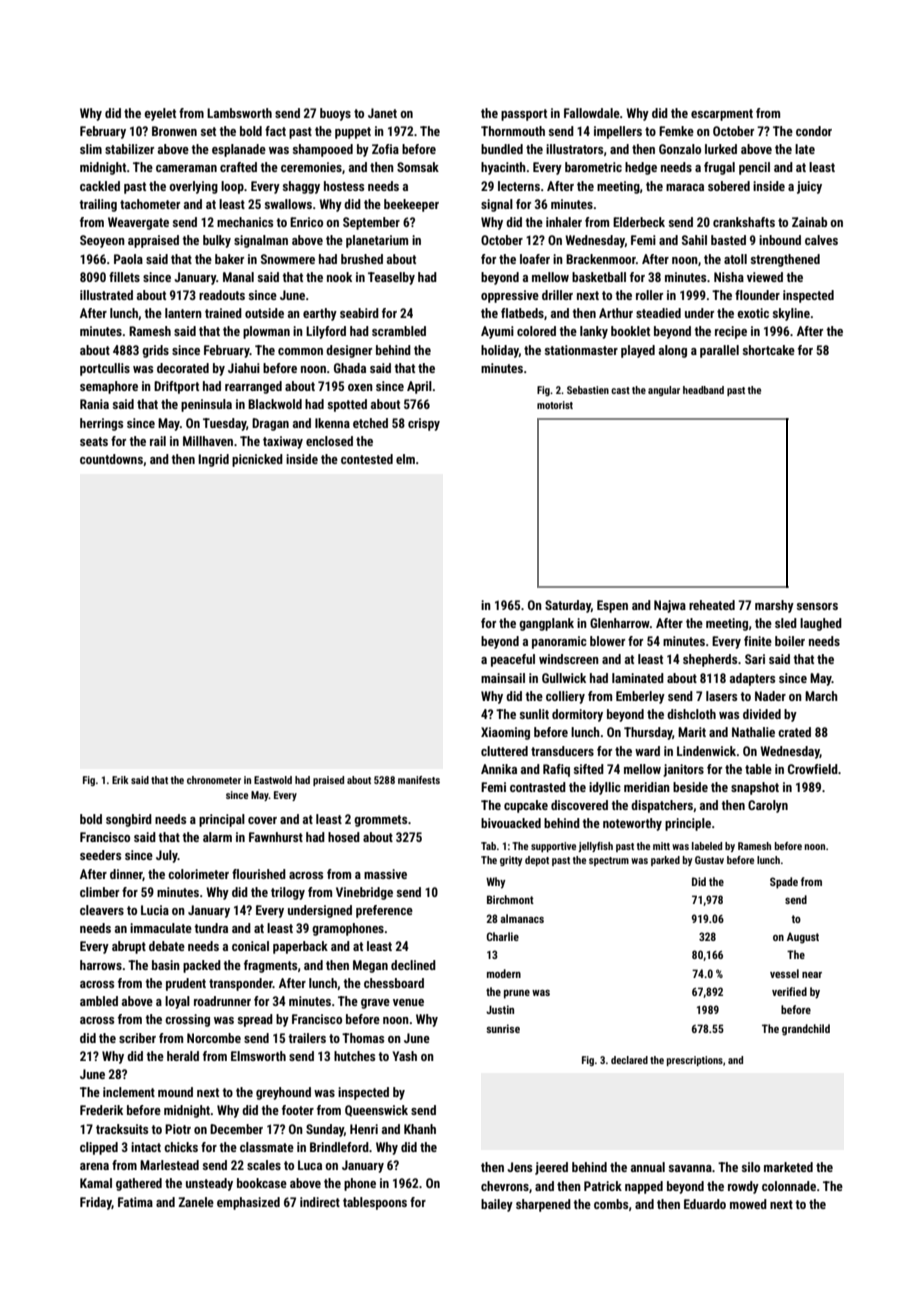 Image resolution: width=924 pixels, height=1308 pixels. I want to click on chronometer, so click(214, 780).
